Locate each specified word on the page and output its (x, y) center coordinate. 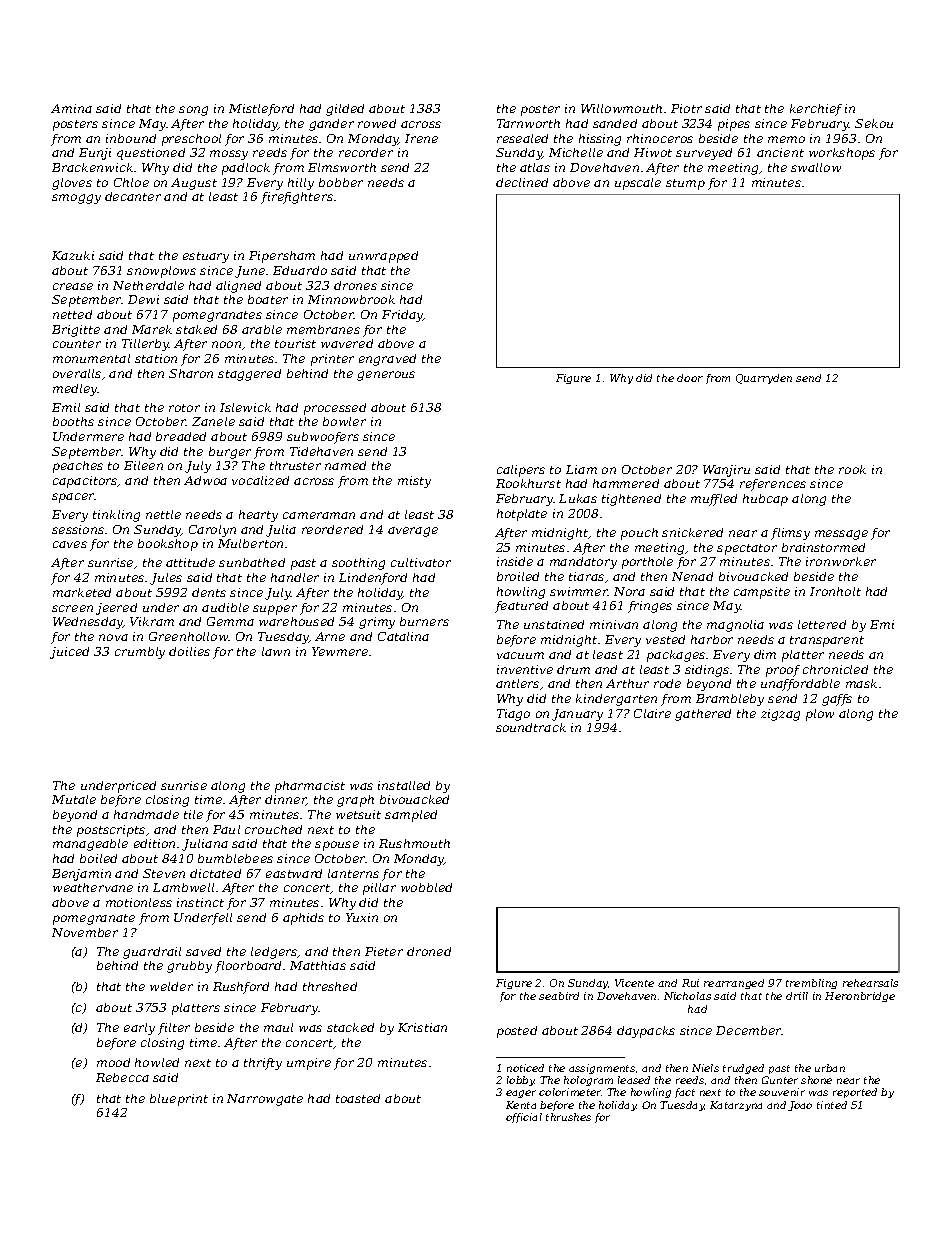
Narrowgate (265, 1100)
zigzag (780, 715)
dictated (215, 873)
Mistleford (261, 110)
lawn (276, 651)
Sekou (874, 123)
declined (522, 182)
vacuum (520, 655)
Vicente (634, 983)
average (413, 532)
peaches (78, 467)
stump (685, 184)
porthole (647, 563)
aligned (238, 287)
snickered (692, 532)
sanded (615, 123)
